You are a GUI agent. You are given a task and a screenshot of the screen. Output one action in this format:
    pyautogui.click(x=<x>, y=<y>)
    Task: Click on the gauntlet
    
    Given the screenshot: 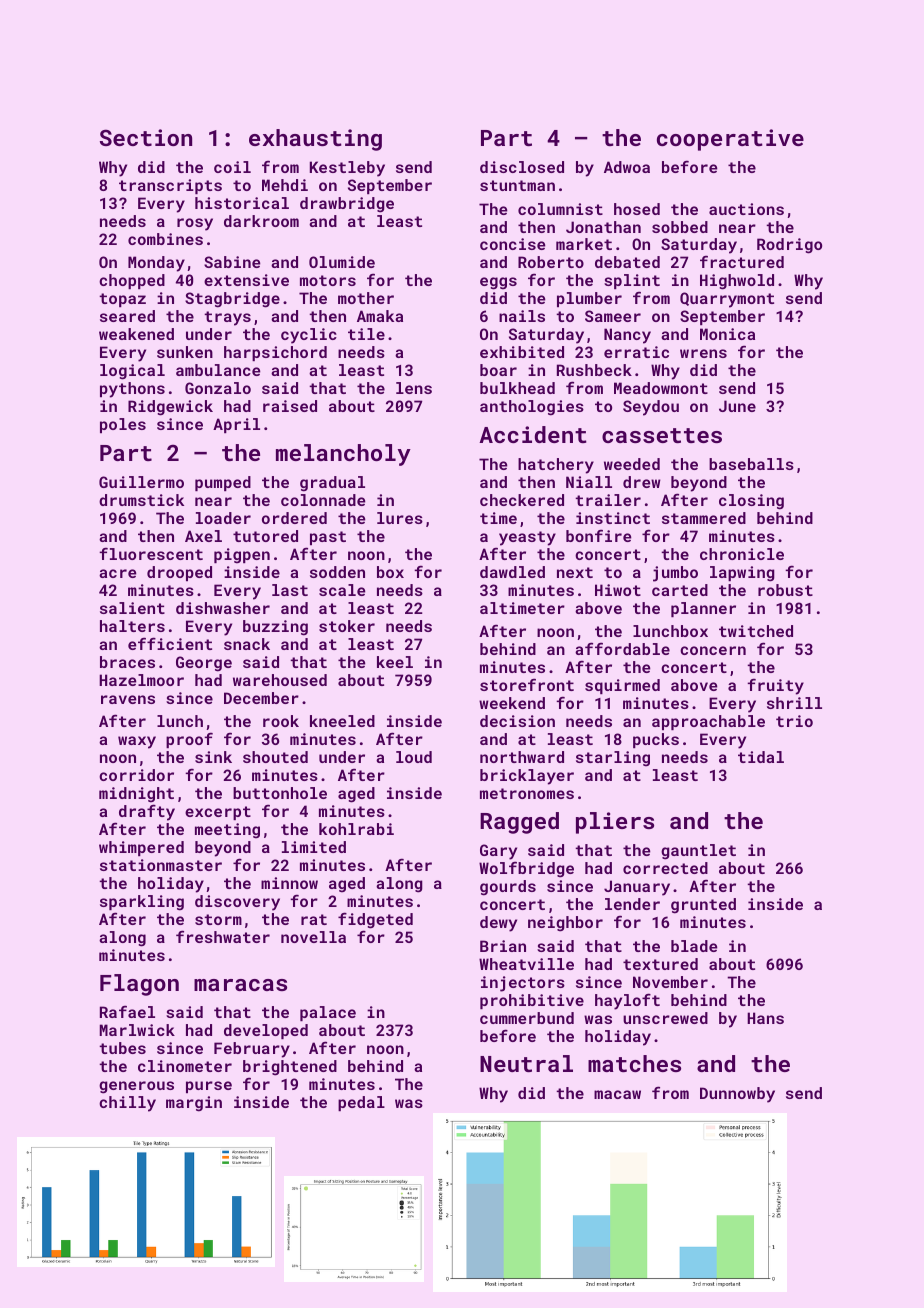 What is the action you would take?
    pyautogui.click(x=698, y=852)
